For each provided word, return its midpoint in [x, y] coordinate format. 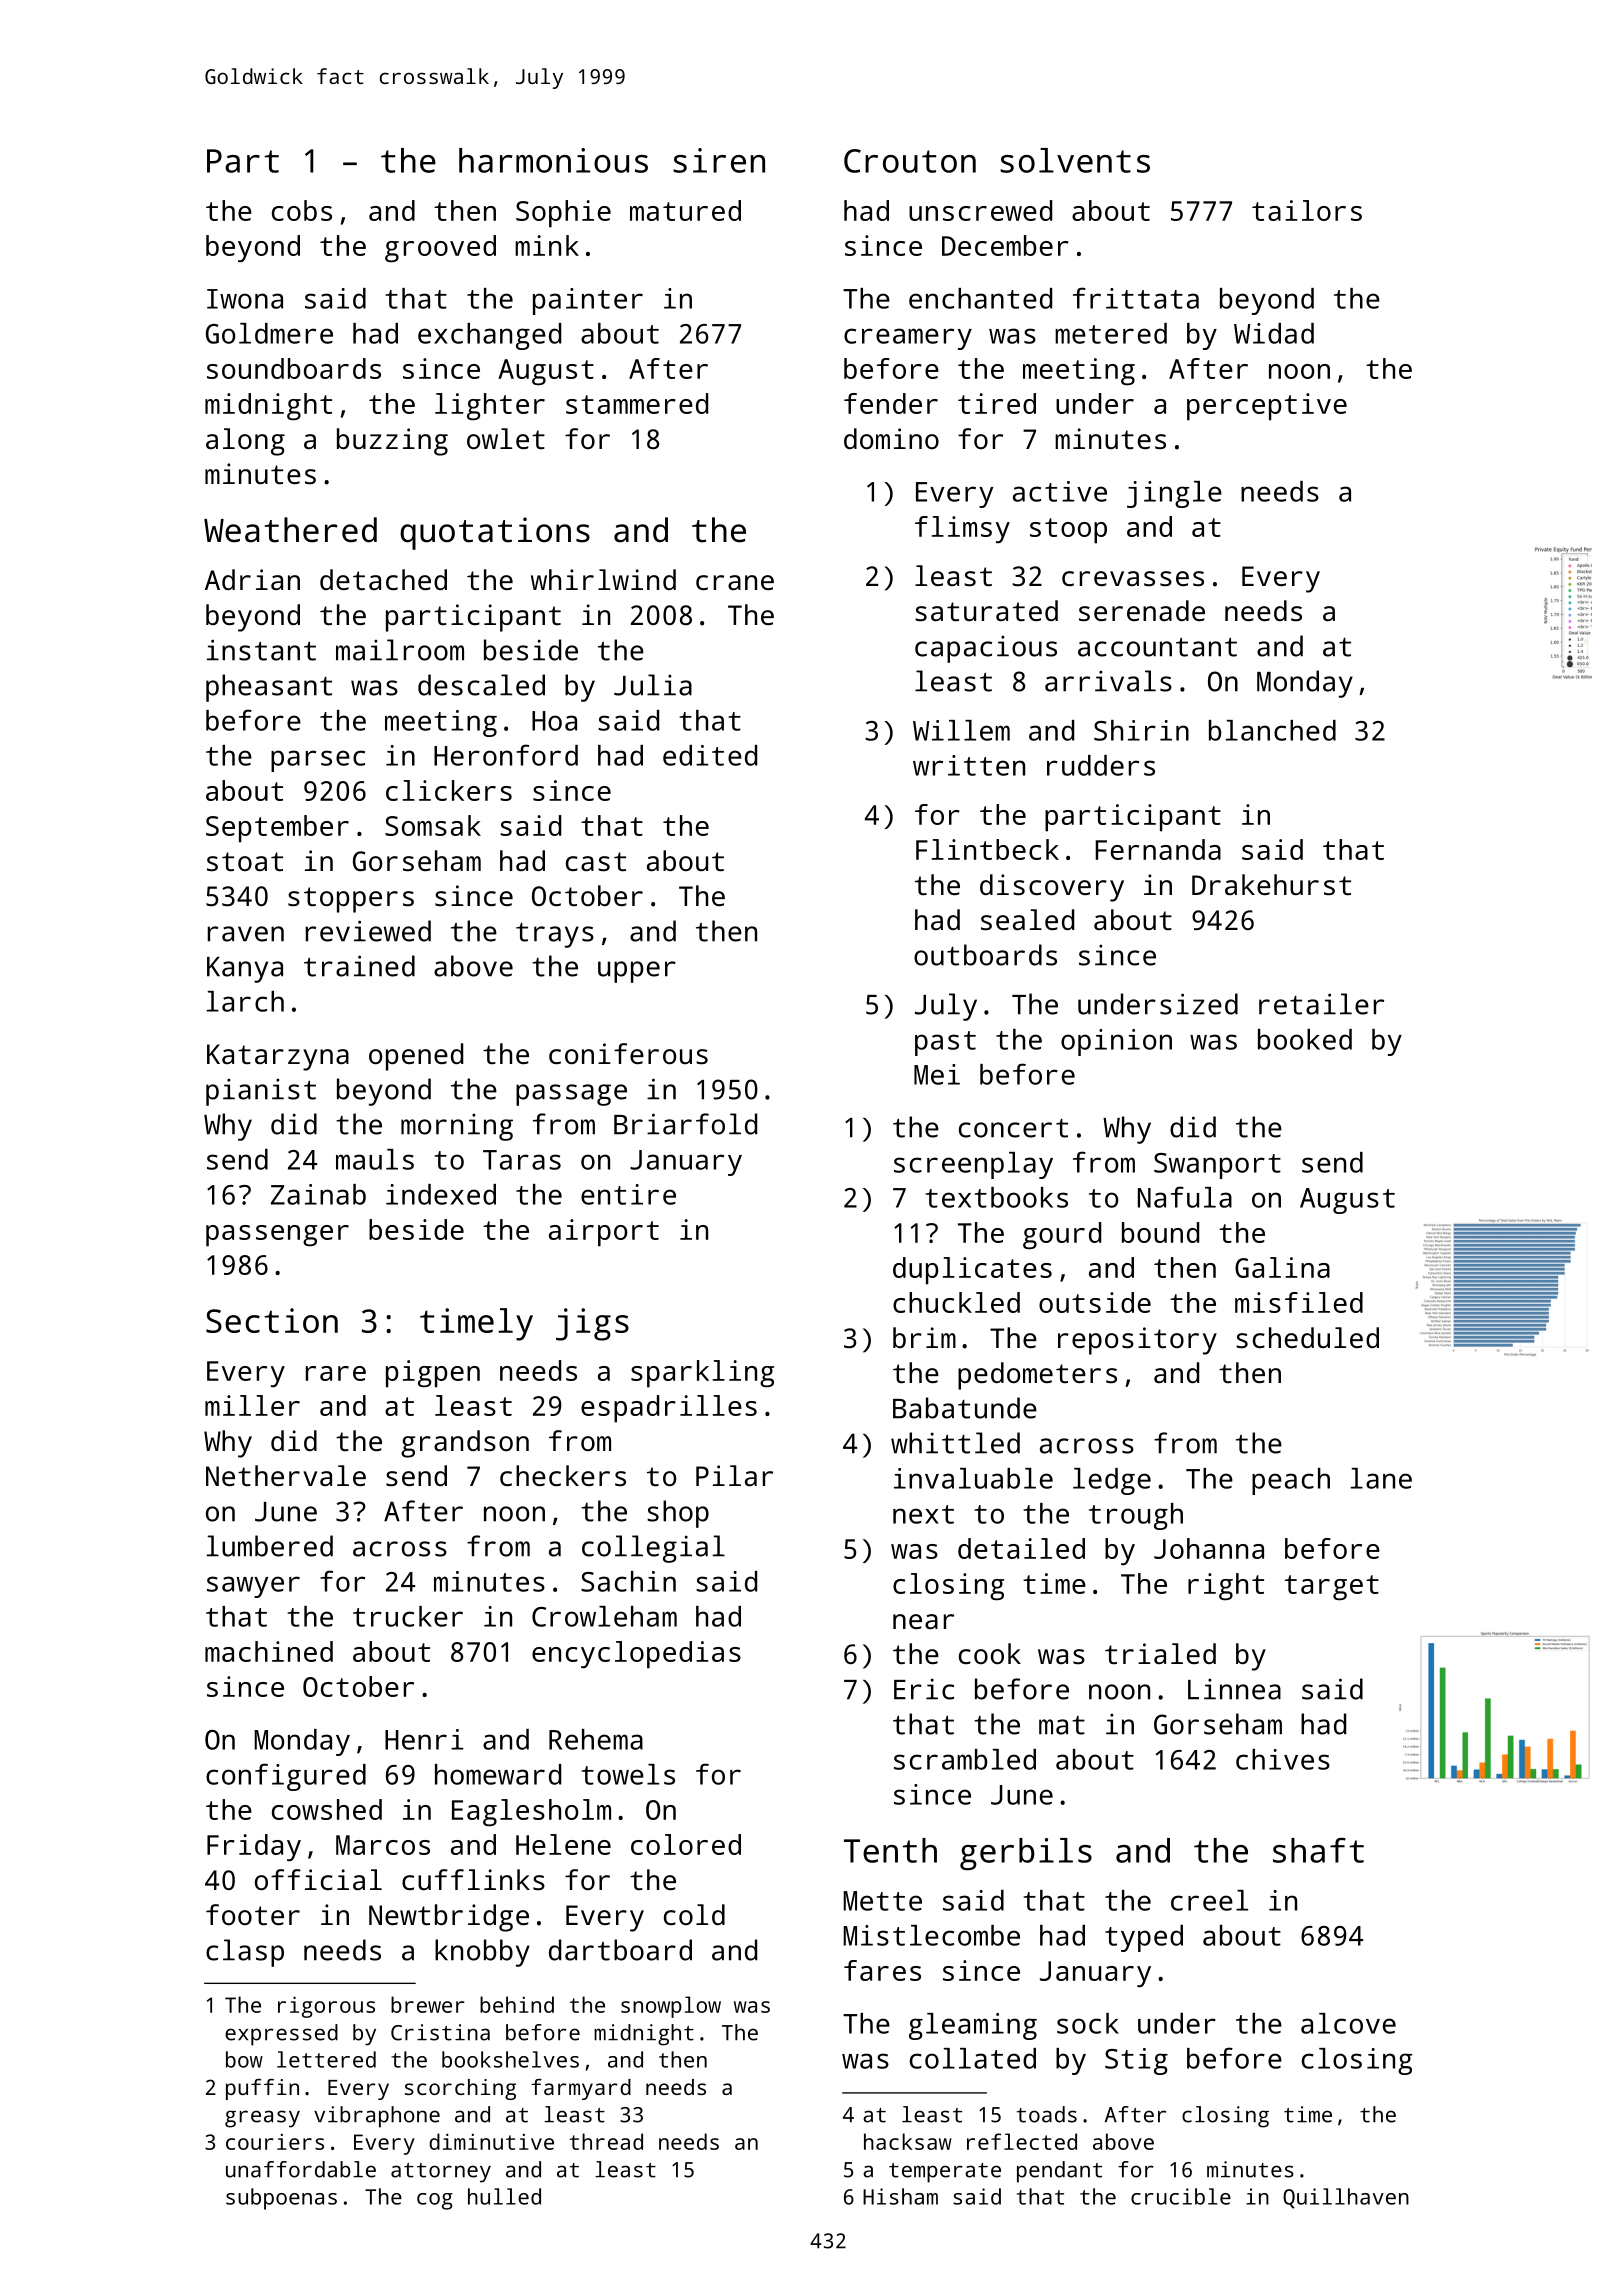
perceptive [1267, 407]
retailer [1321, 1004]
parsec [318, 761]
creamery [908, 339]
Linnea [1234, 1689]
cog [435, 2201]
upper [637, 972]
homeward [498, 1774]
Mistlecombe [931, 1935]
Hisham [900, 2196]
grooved [440, 249]
